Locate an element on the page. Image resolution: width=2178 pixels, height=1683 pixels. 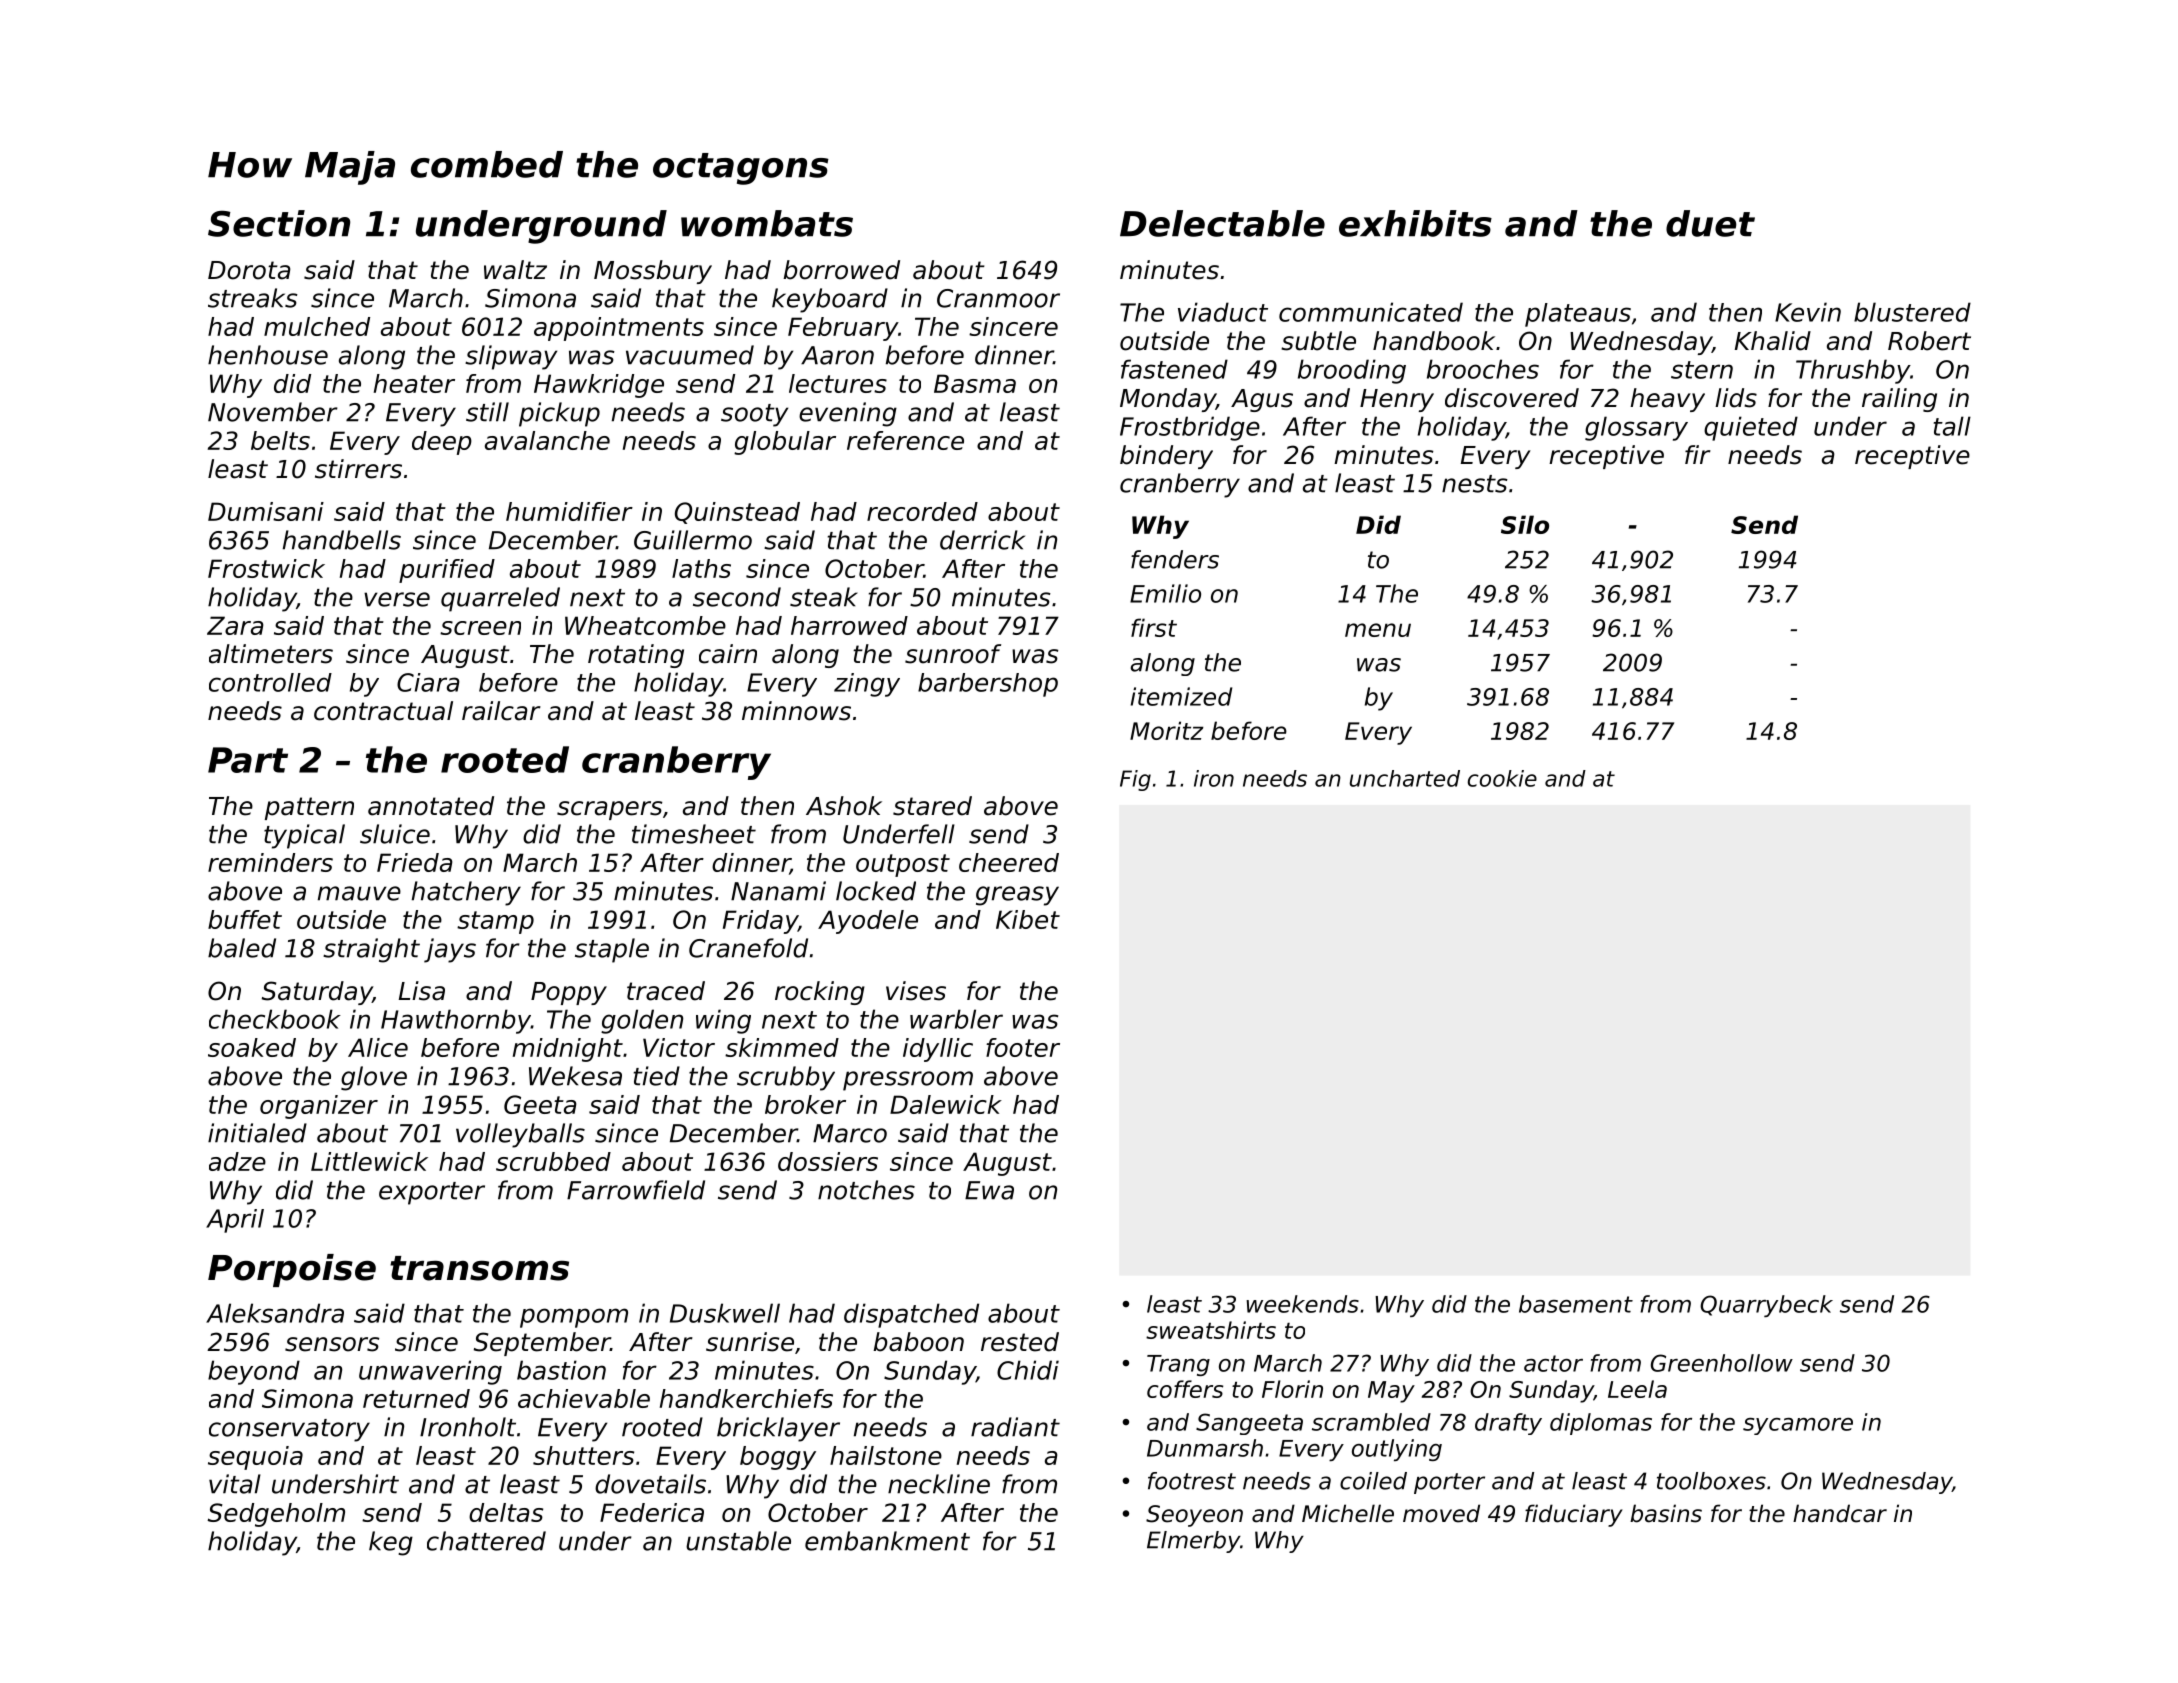
recorded is located at coordinates (922, 511).
